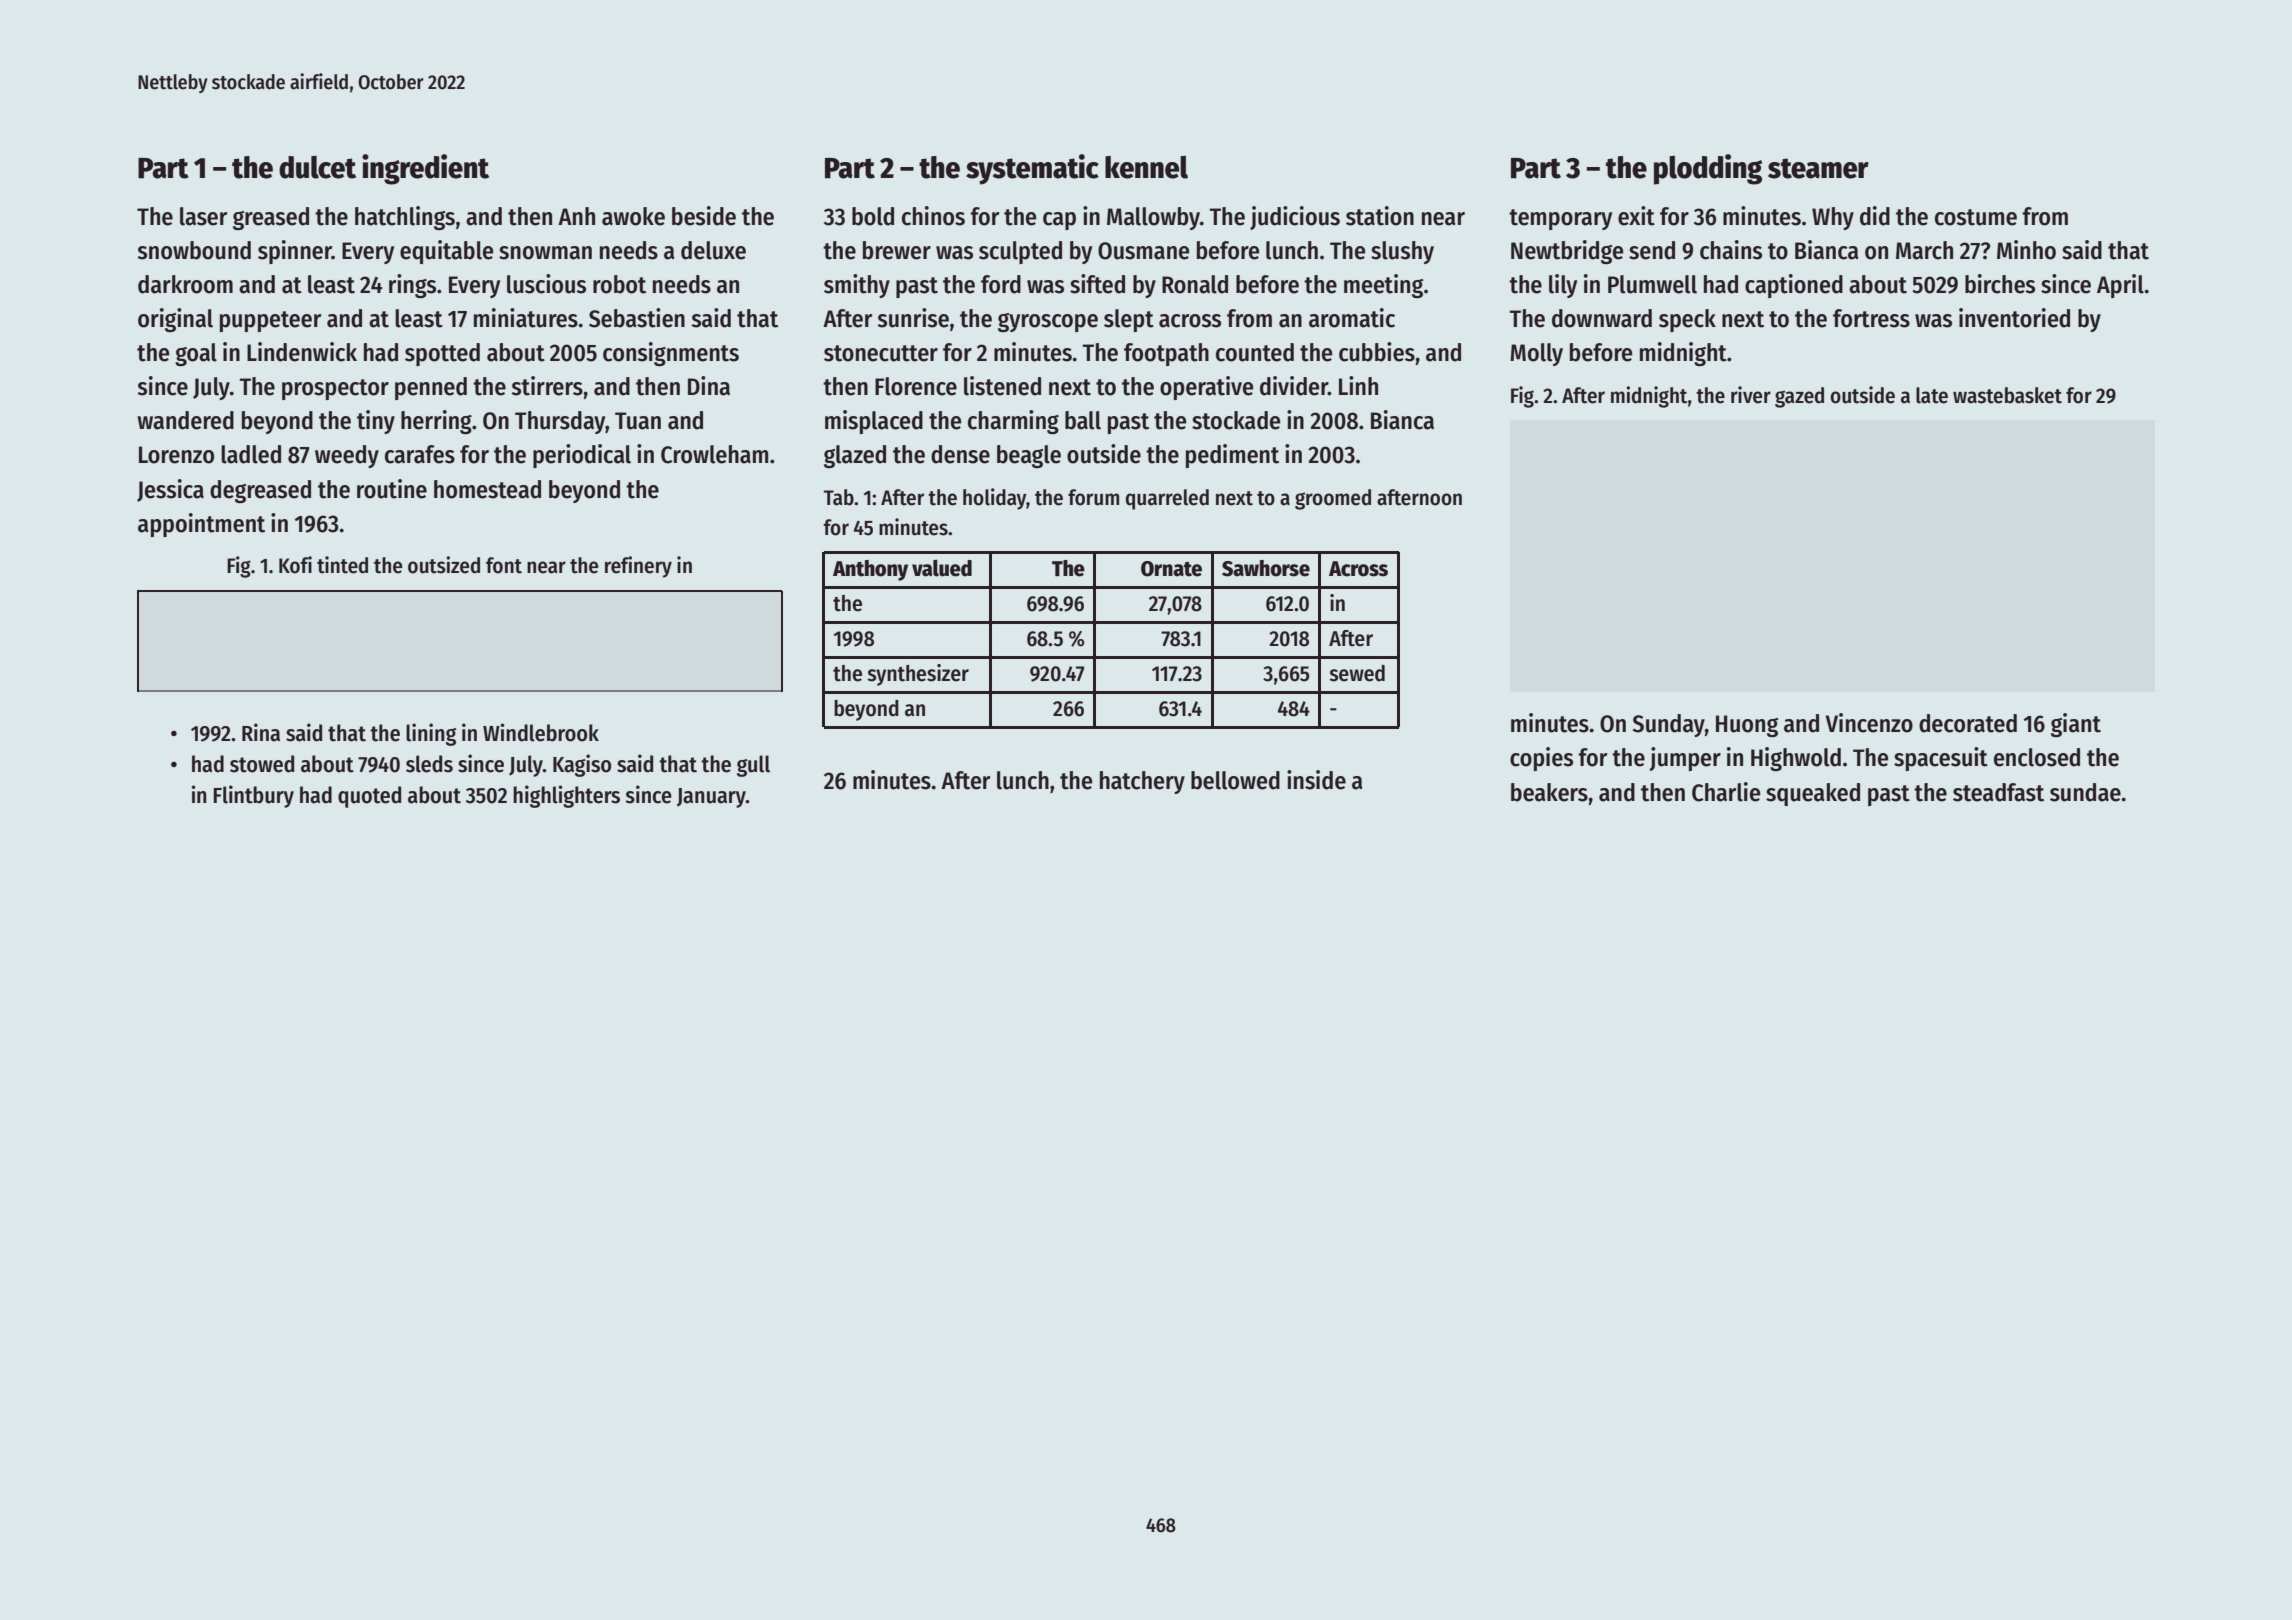 This screenshot has width=2292, height=1620. Describe the element at coordinates (713, 250) in the screenshot. I see `deluxe` at that location.
